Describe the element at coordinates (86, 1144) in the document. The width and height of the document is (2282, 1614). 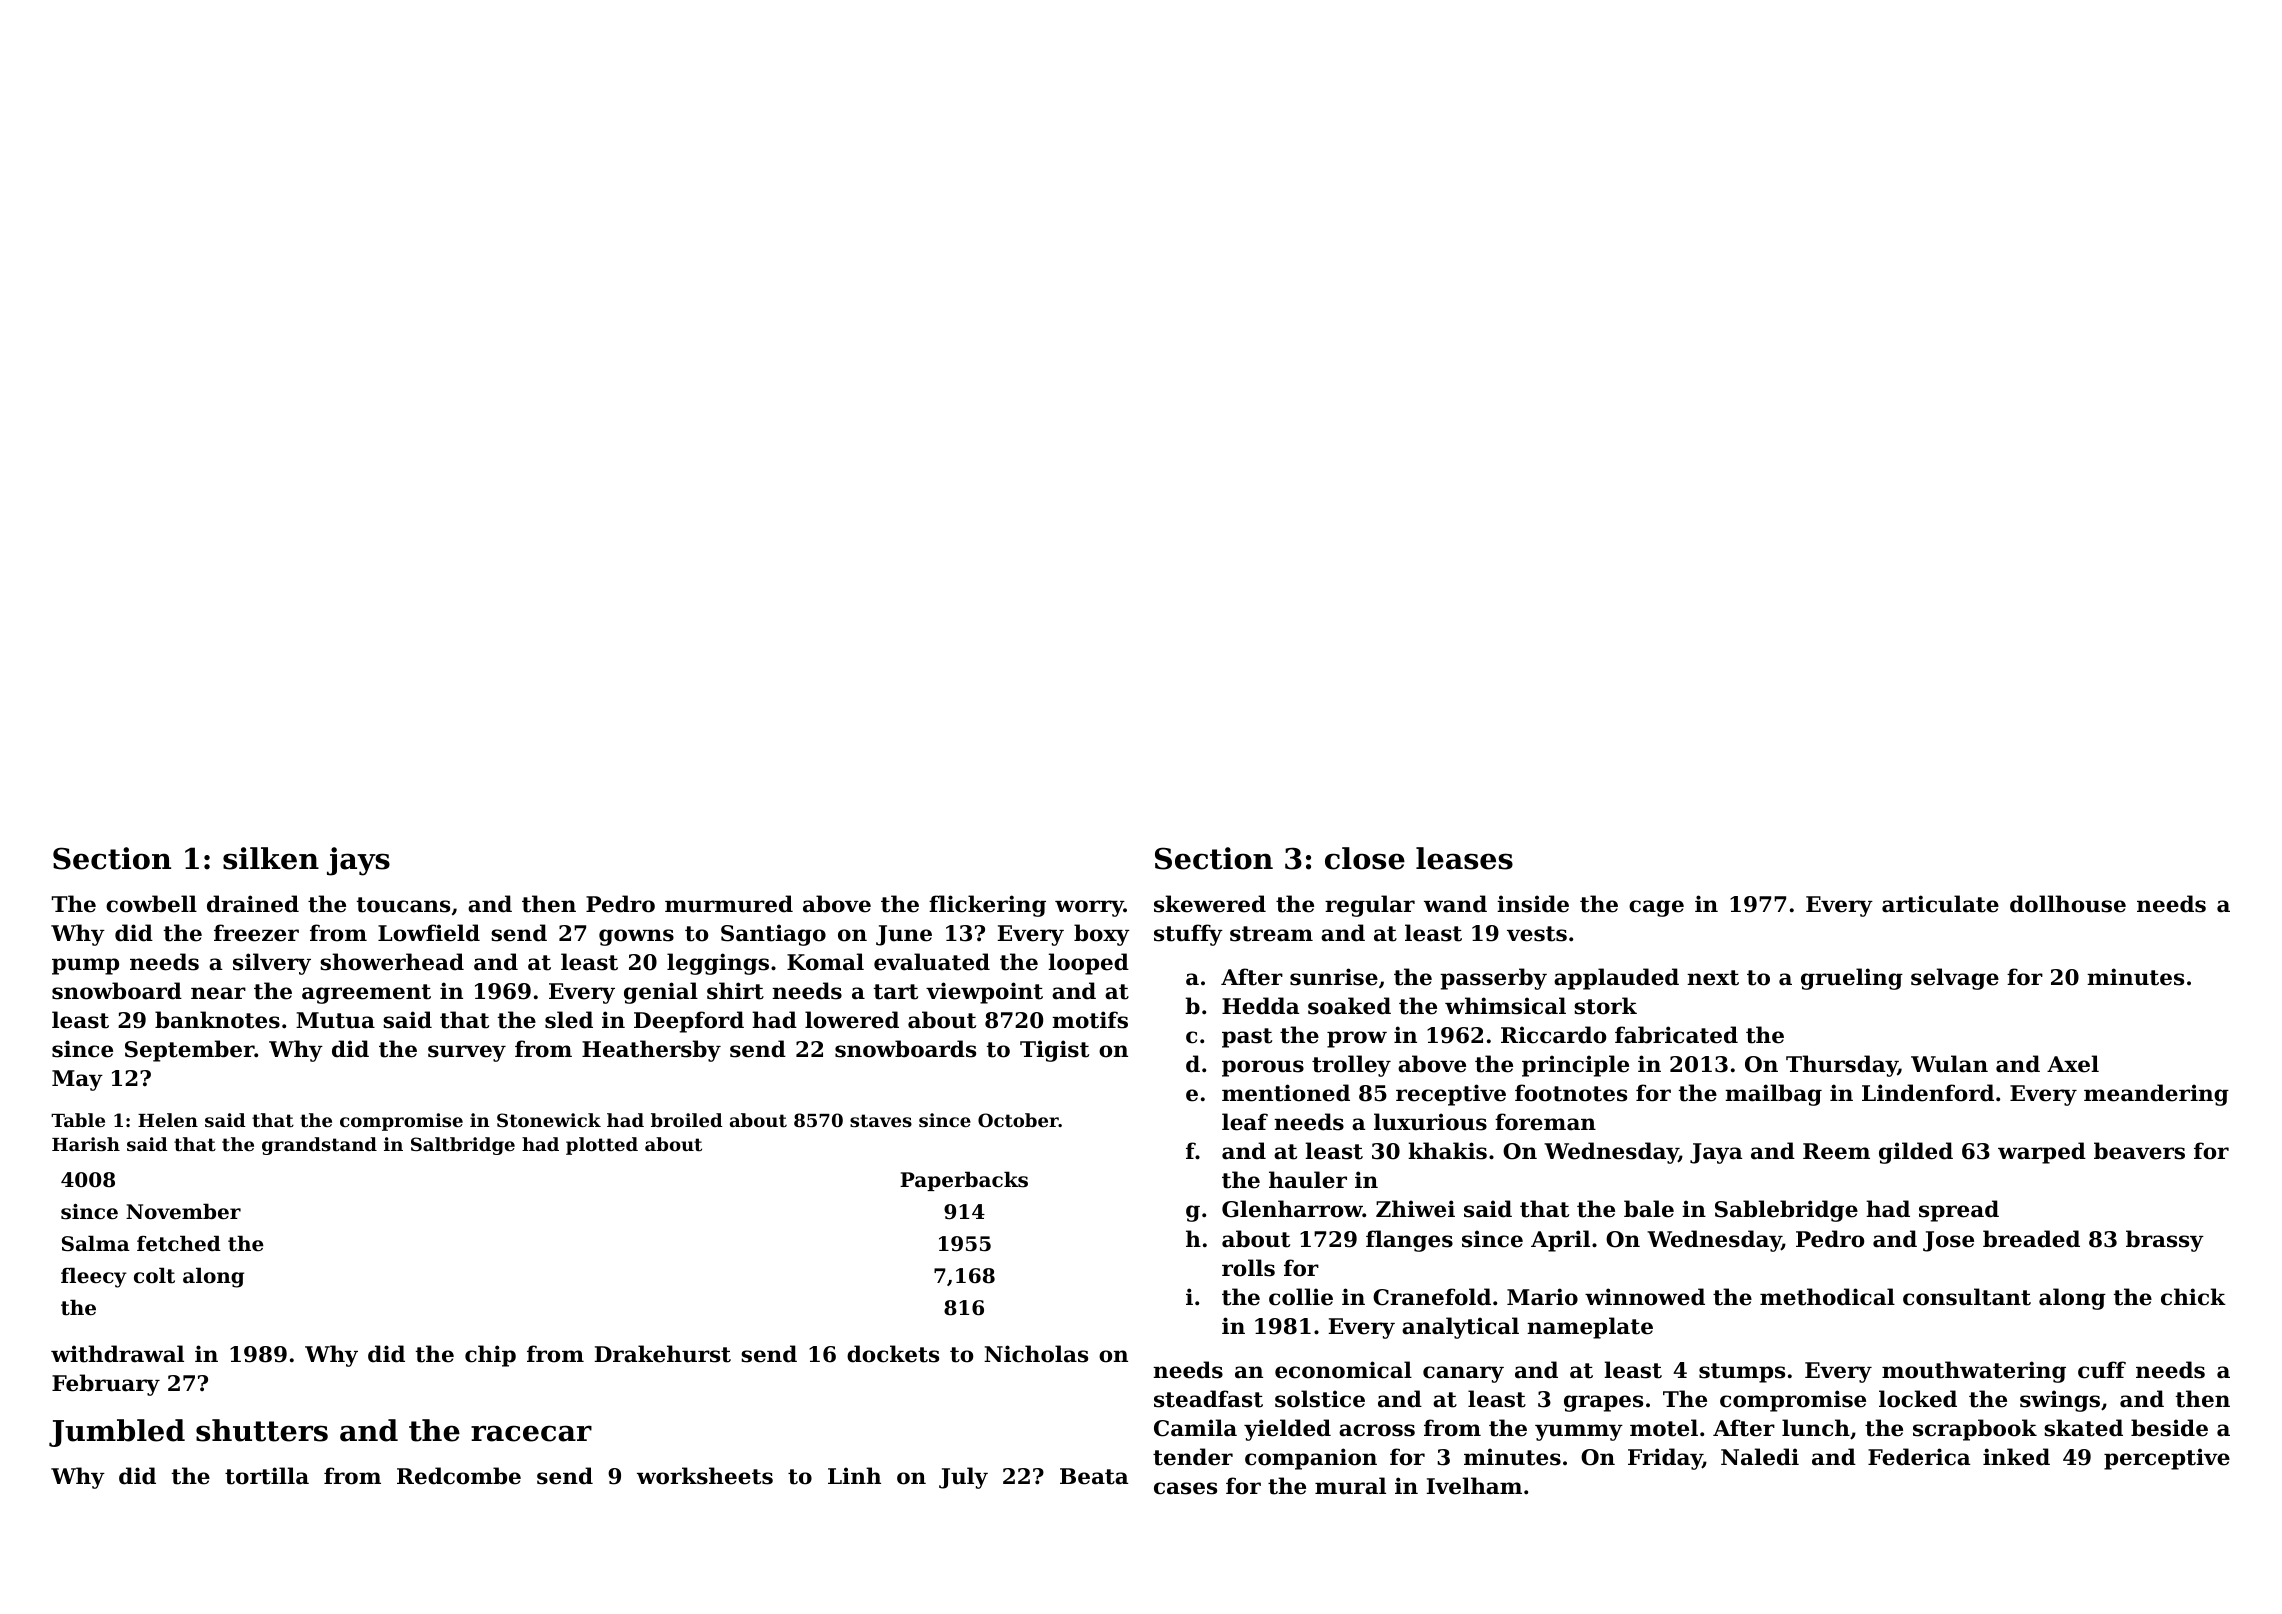
I see `Harish` at that location.
